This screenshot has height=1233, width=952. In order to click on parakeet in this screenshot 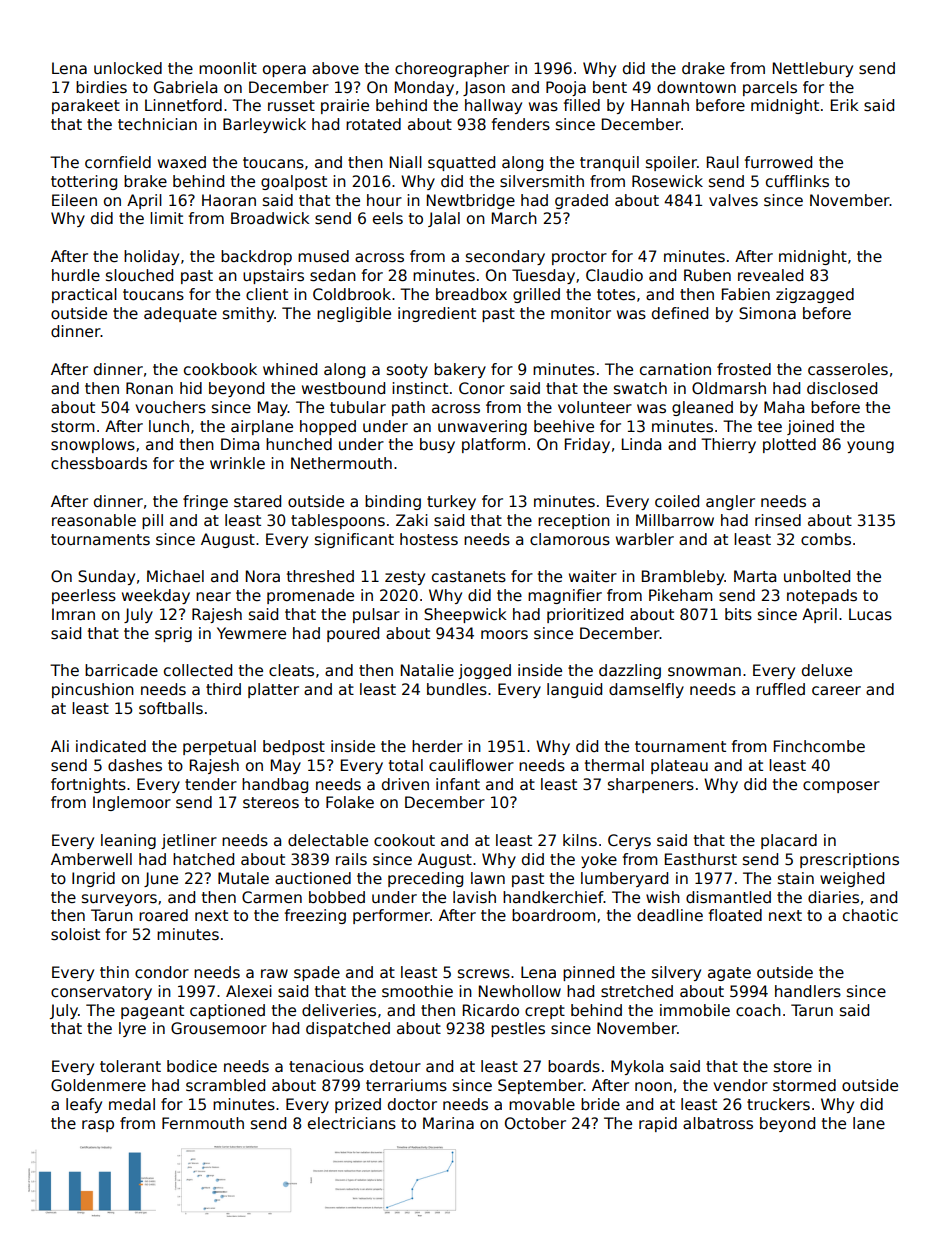, I will do `click(86, 106)`.
